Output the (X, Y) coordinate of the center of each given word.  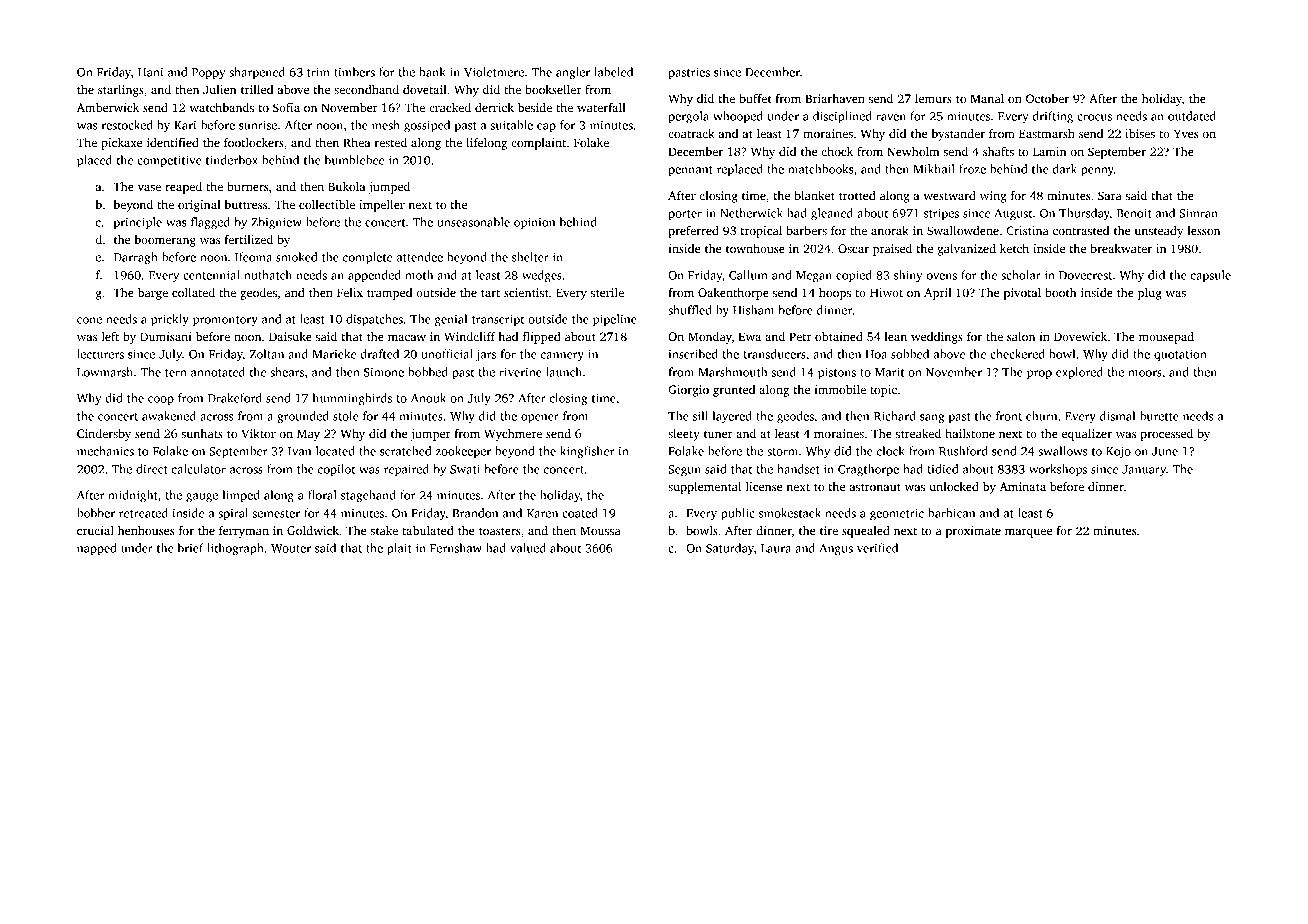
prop (1039, 374)
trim (318, 72)
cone (89, 320)
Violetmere (494, 72)
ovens (941, 276)
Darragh (136, 258)
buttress (245, 204)
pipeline (615, 320)
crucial (95, 530)
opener (540, 418)
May (308, 435)
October (1047, 98)
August (1013, 215)
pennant (690, 171)
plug (1150, 294)
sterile (607, 292)
